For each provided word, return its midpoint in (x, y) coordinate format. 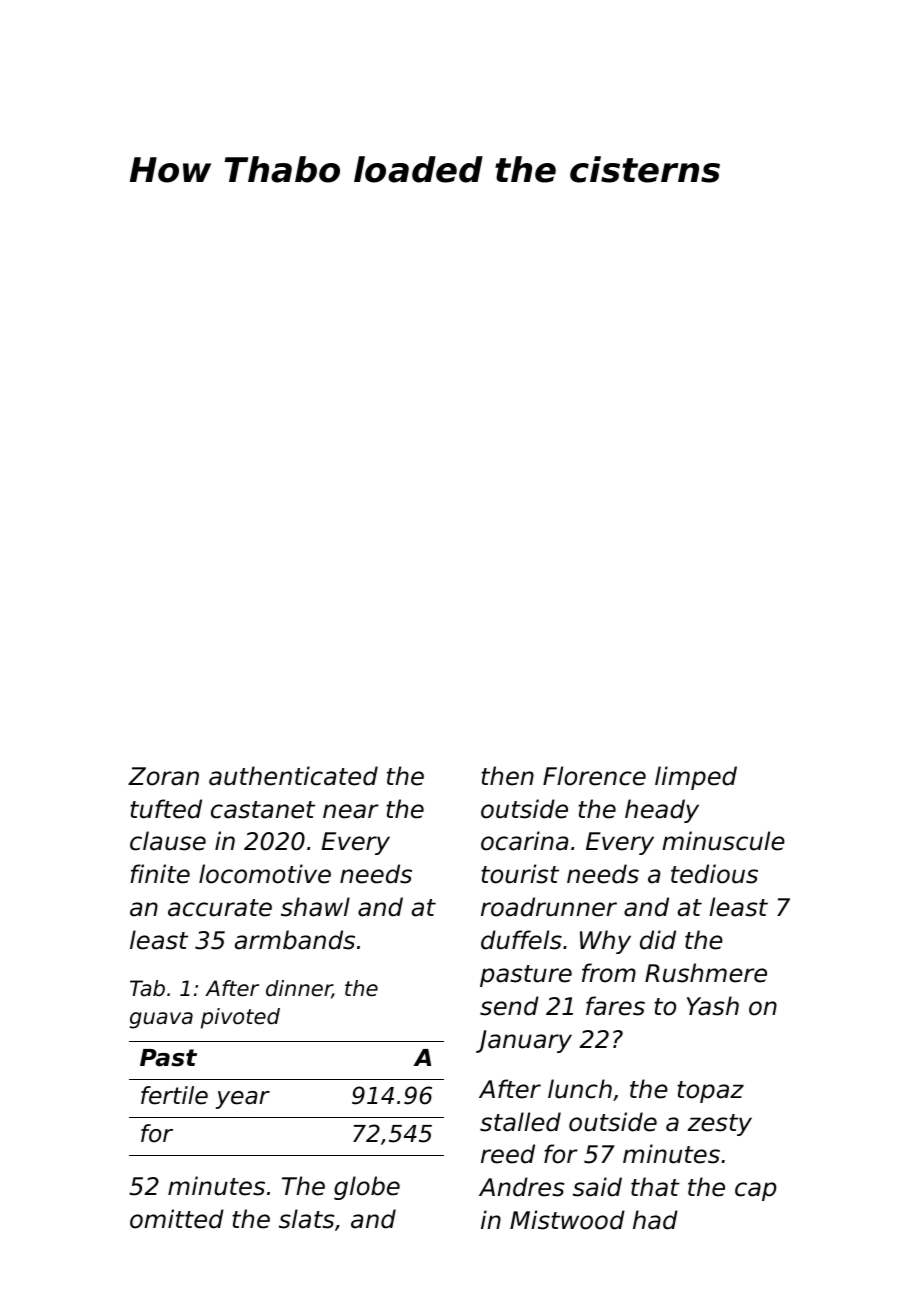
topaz (710, 1092)
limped (696, 778)
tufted (166, 809)
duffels (521, 940)
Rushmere (706, 973)
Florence (594, 776)
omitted (177, 1219)
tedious (714, 874)
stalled (520, 1122)
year (243, 1100)
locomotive (265, 874)
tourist (520, 874)
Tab (147, 988)
